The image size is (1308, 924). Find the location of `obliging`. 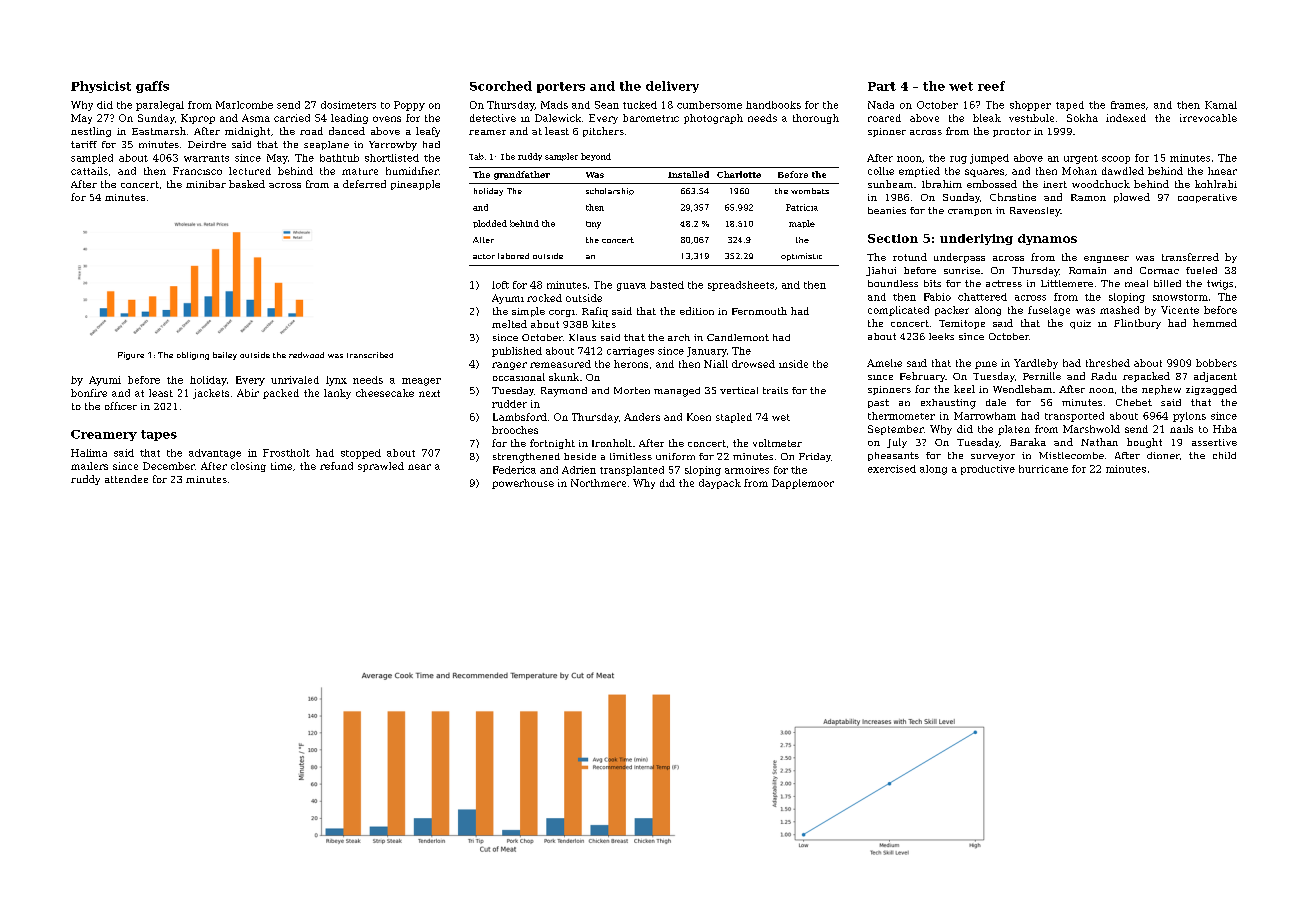

obliging is located at coordinates (193, 356).
